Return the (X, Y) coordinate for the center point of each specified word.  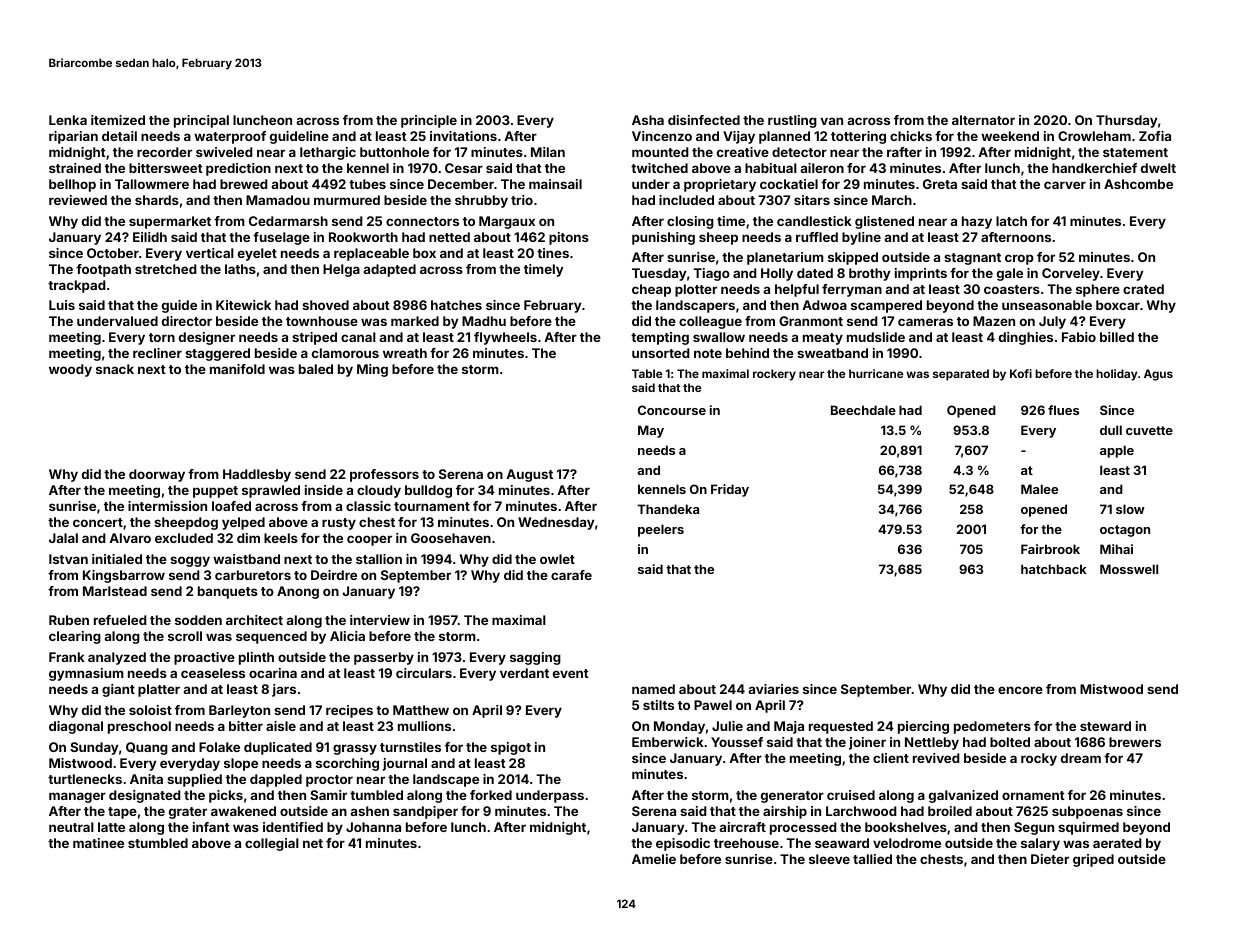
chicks (911, 136)
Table (647, 373)
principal (201, 121)
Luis (62, 305)
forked (491, 795)
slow (1130, 509)
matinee (98, 843)
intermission (167, 506)
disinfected (704, 120)
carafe (571, 575)
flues (1063, 410)
